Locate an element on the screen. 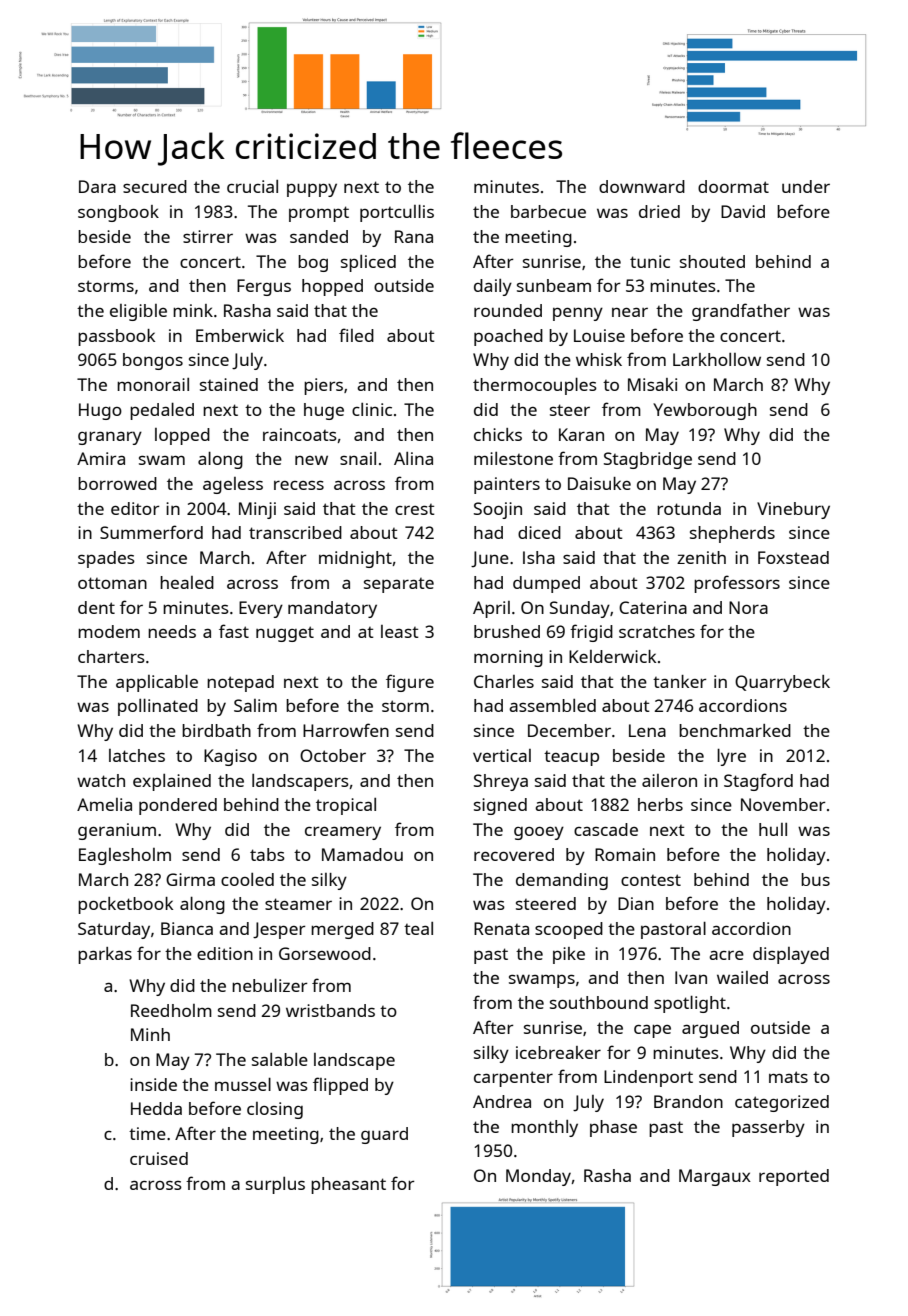 This screenshot has width=908, height=1316. reported is located at coordinates (794, 1177).
